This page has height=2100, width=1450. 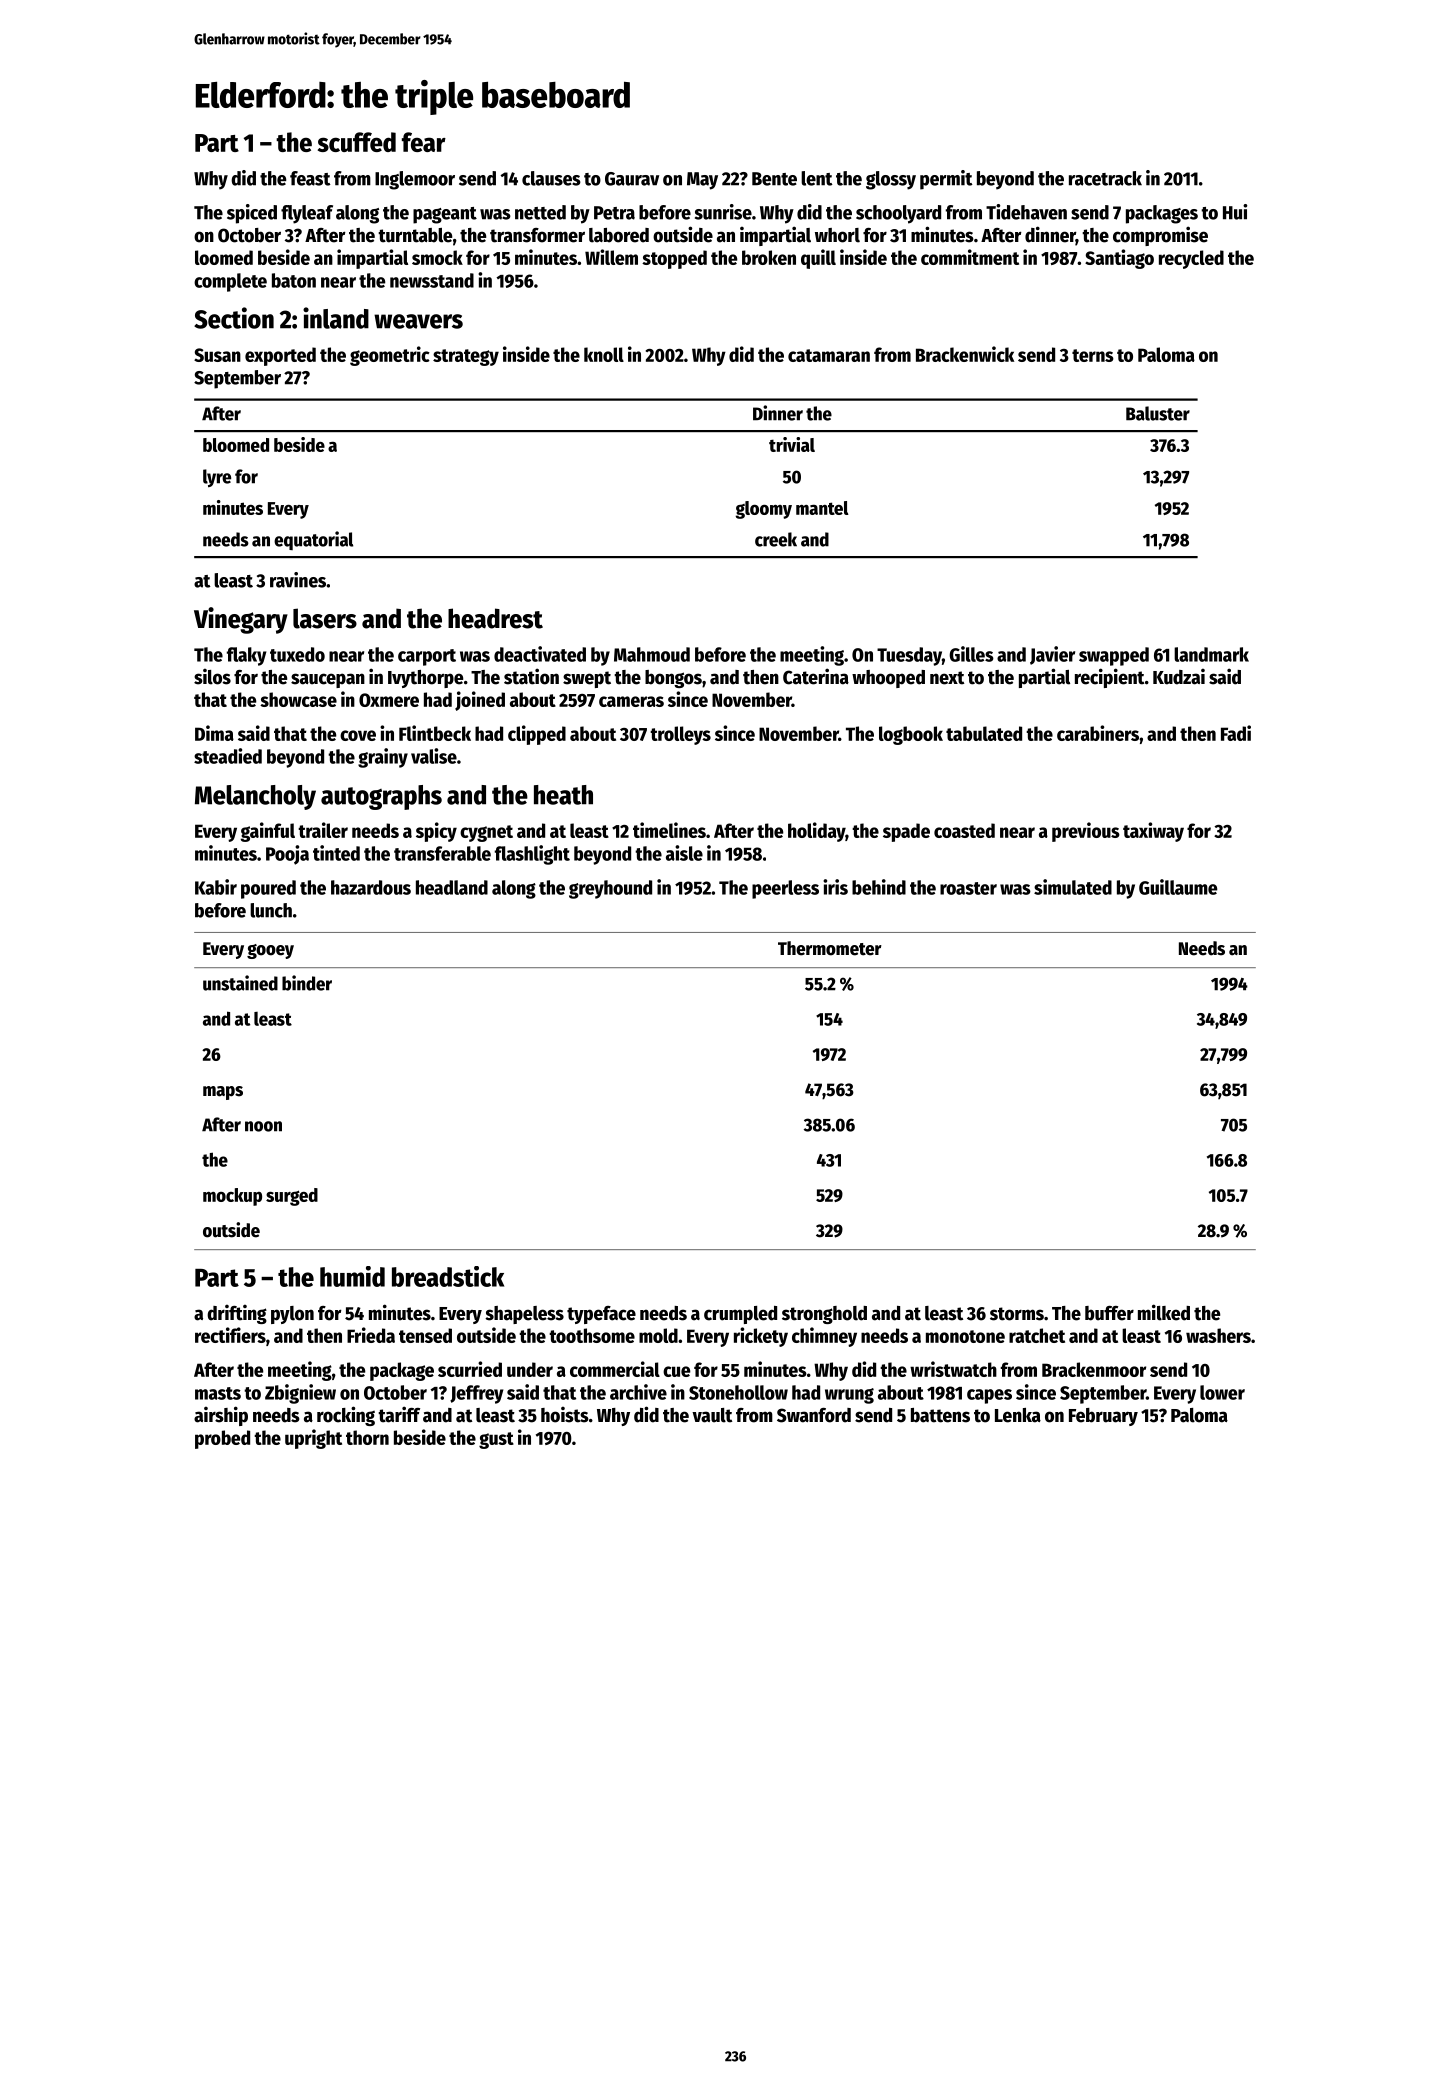 I want to click on mockup, so click(x=232, y=1197).
